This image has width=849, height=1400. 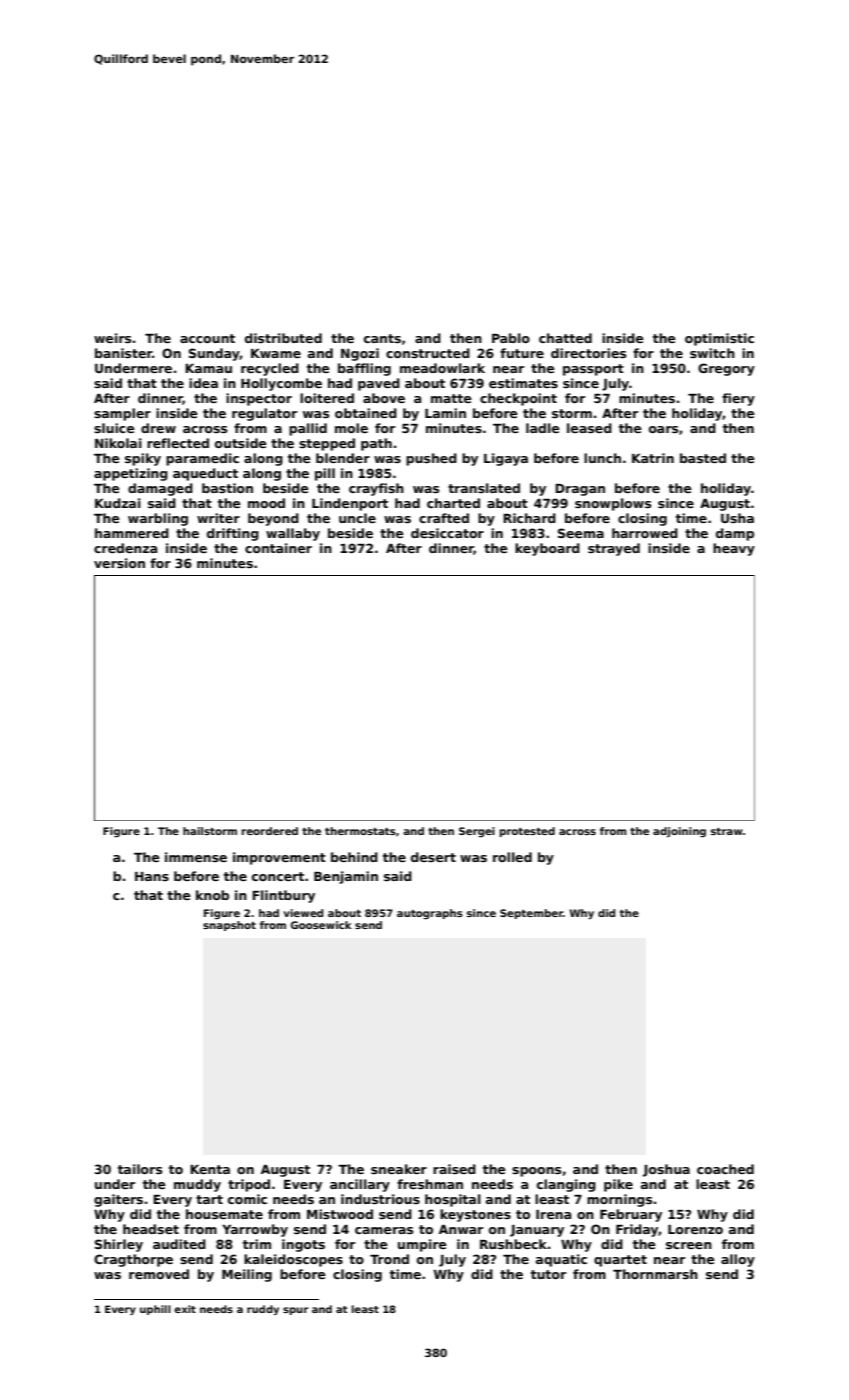 What do you see at coordinates (140, 1169) in the image?
I see `tailors` at bounding box center [140, 1169].
